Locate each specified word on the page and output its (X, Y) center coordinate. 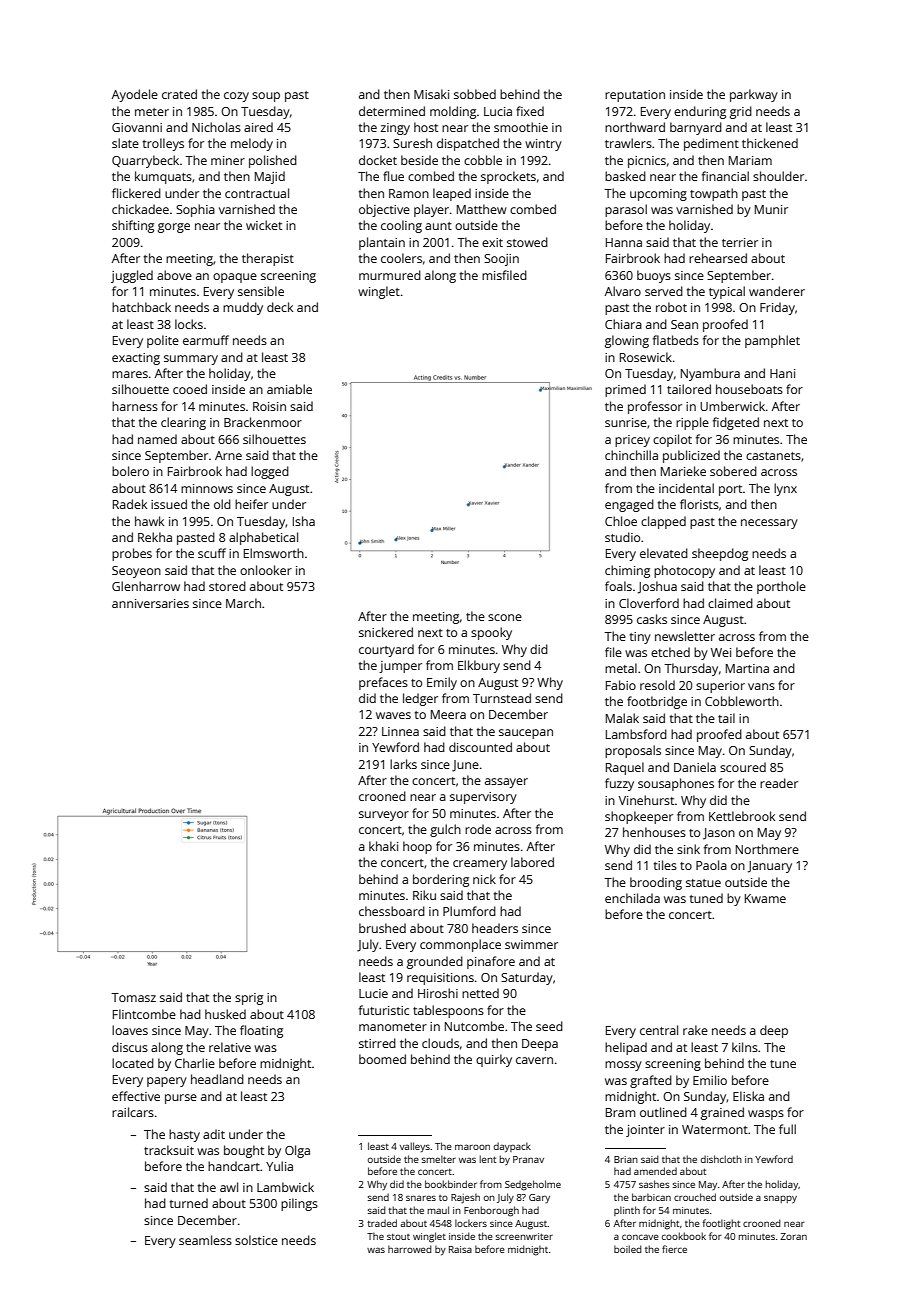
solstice (256, 1240)
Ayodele (135, 95)
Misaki (431, 94)
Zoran (793, 1236)
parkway (754, 95)
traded (382, 1223)
